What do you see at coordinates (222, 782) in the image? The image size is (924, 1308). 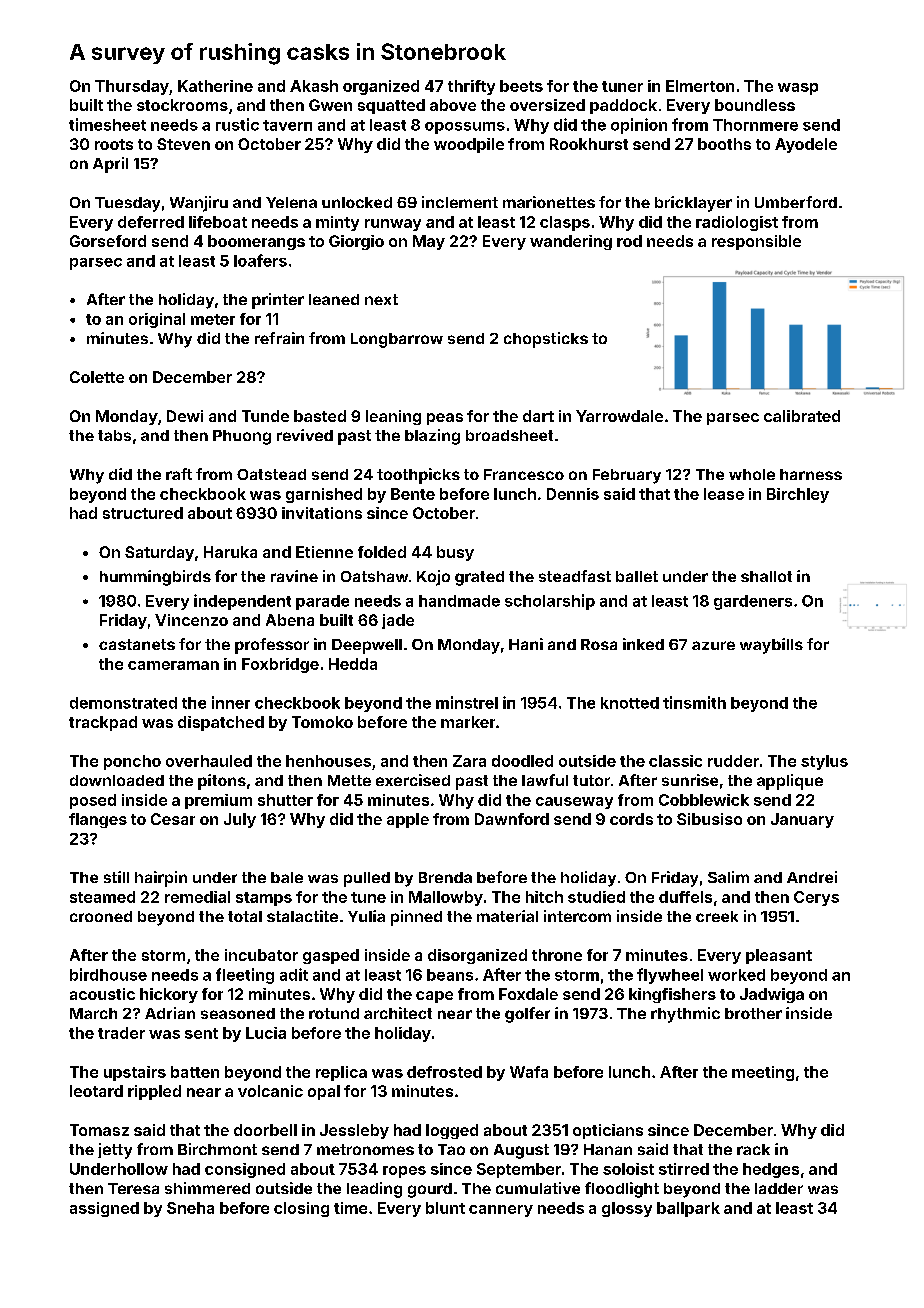 I see `pitons` at bounding box center [222, 782].
